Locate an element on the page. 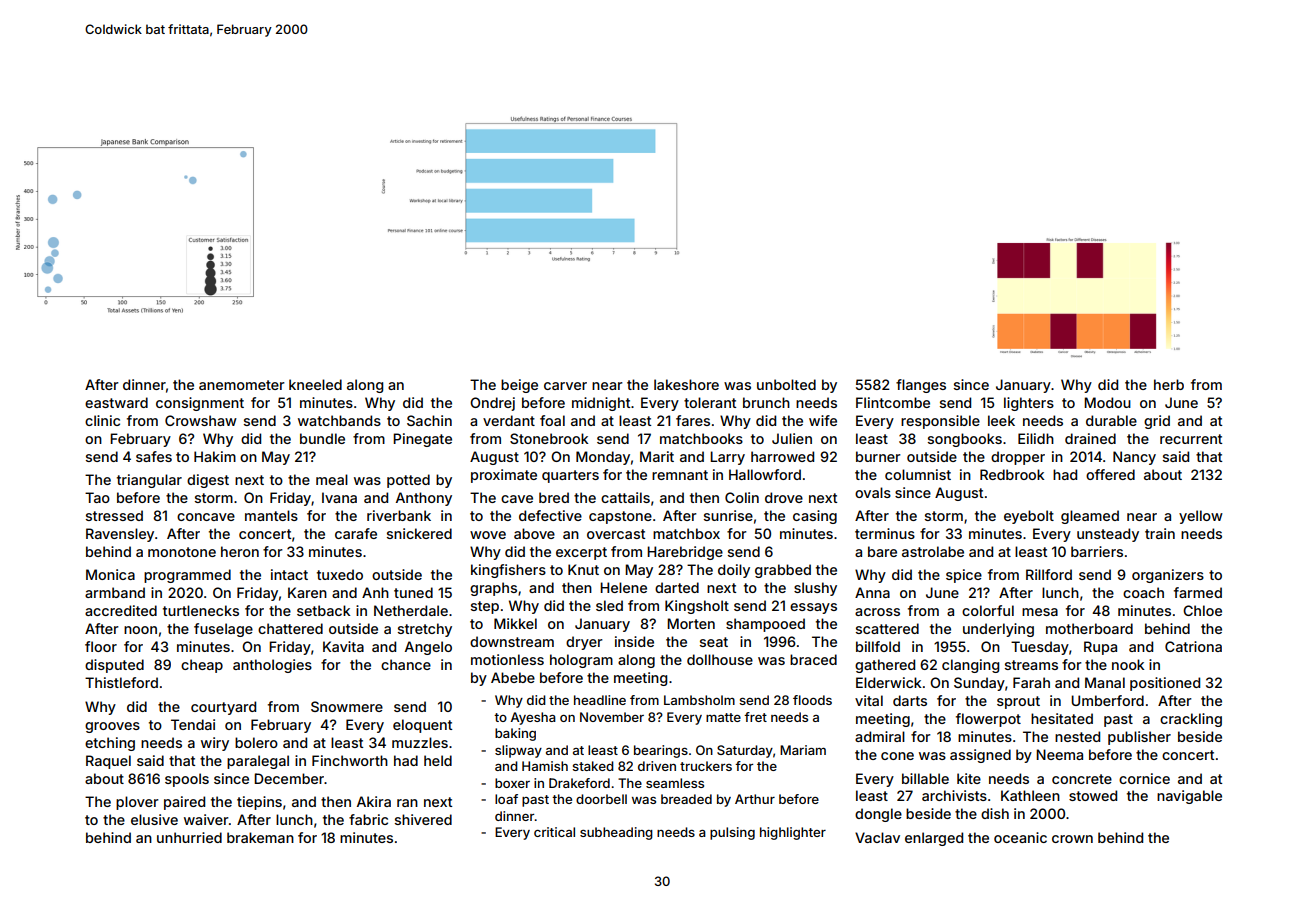 The width and height of the page is (1308, 924). nook is located at coordinates (1128, 664).
